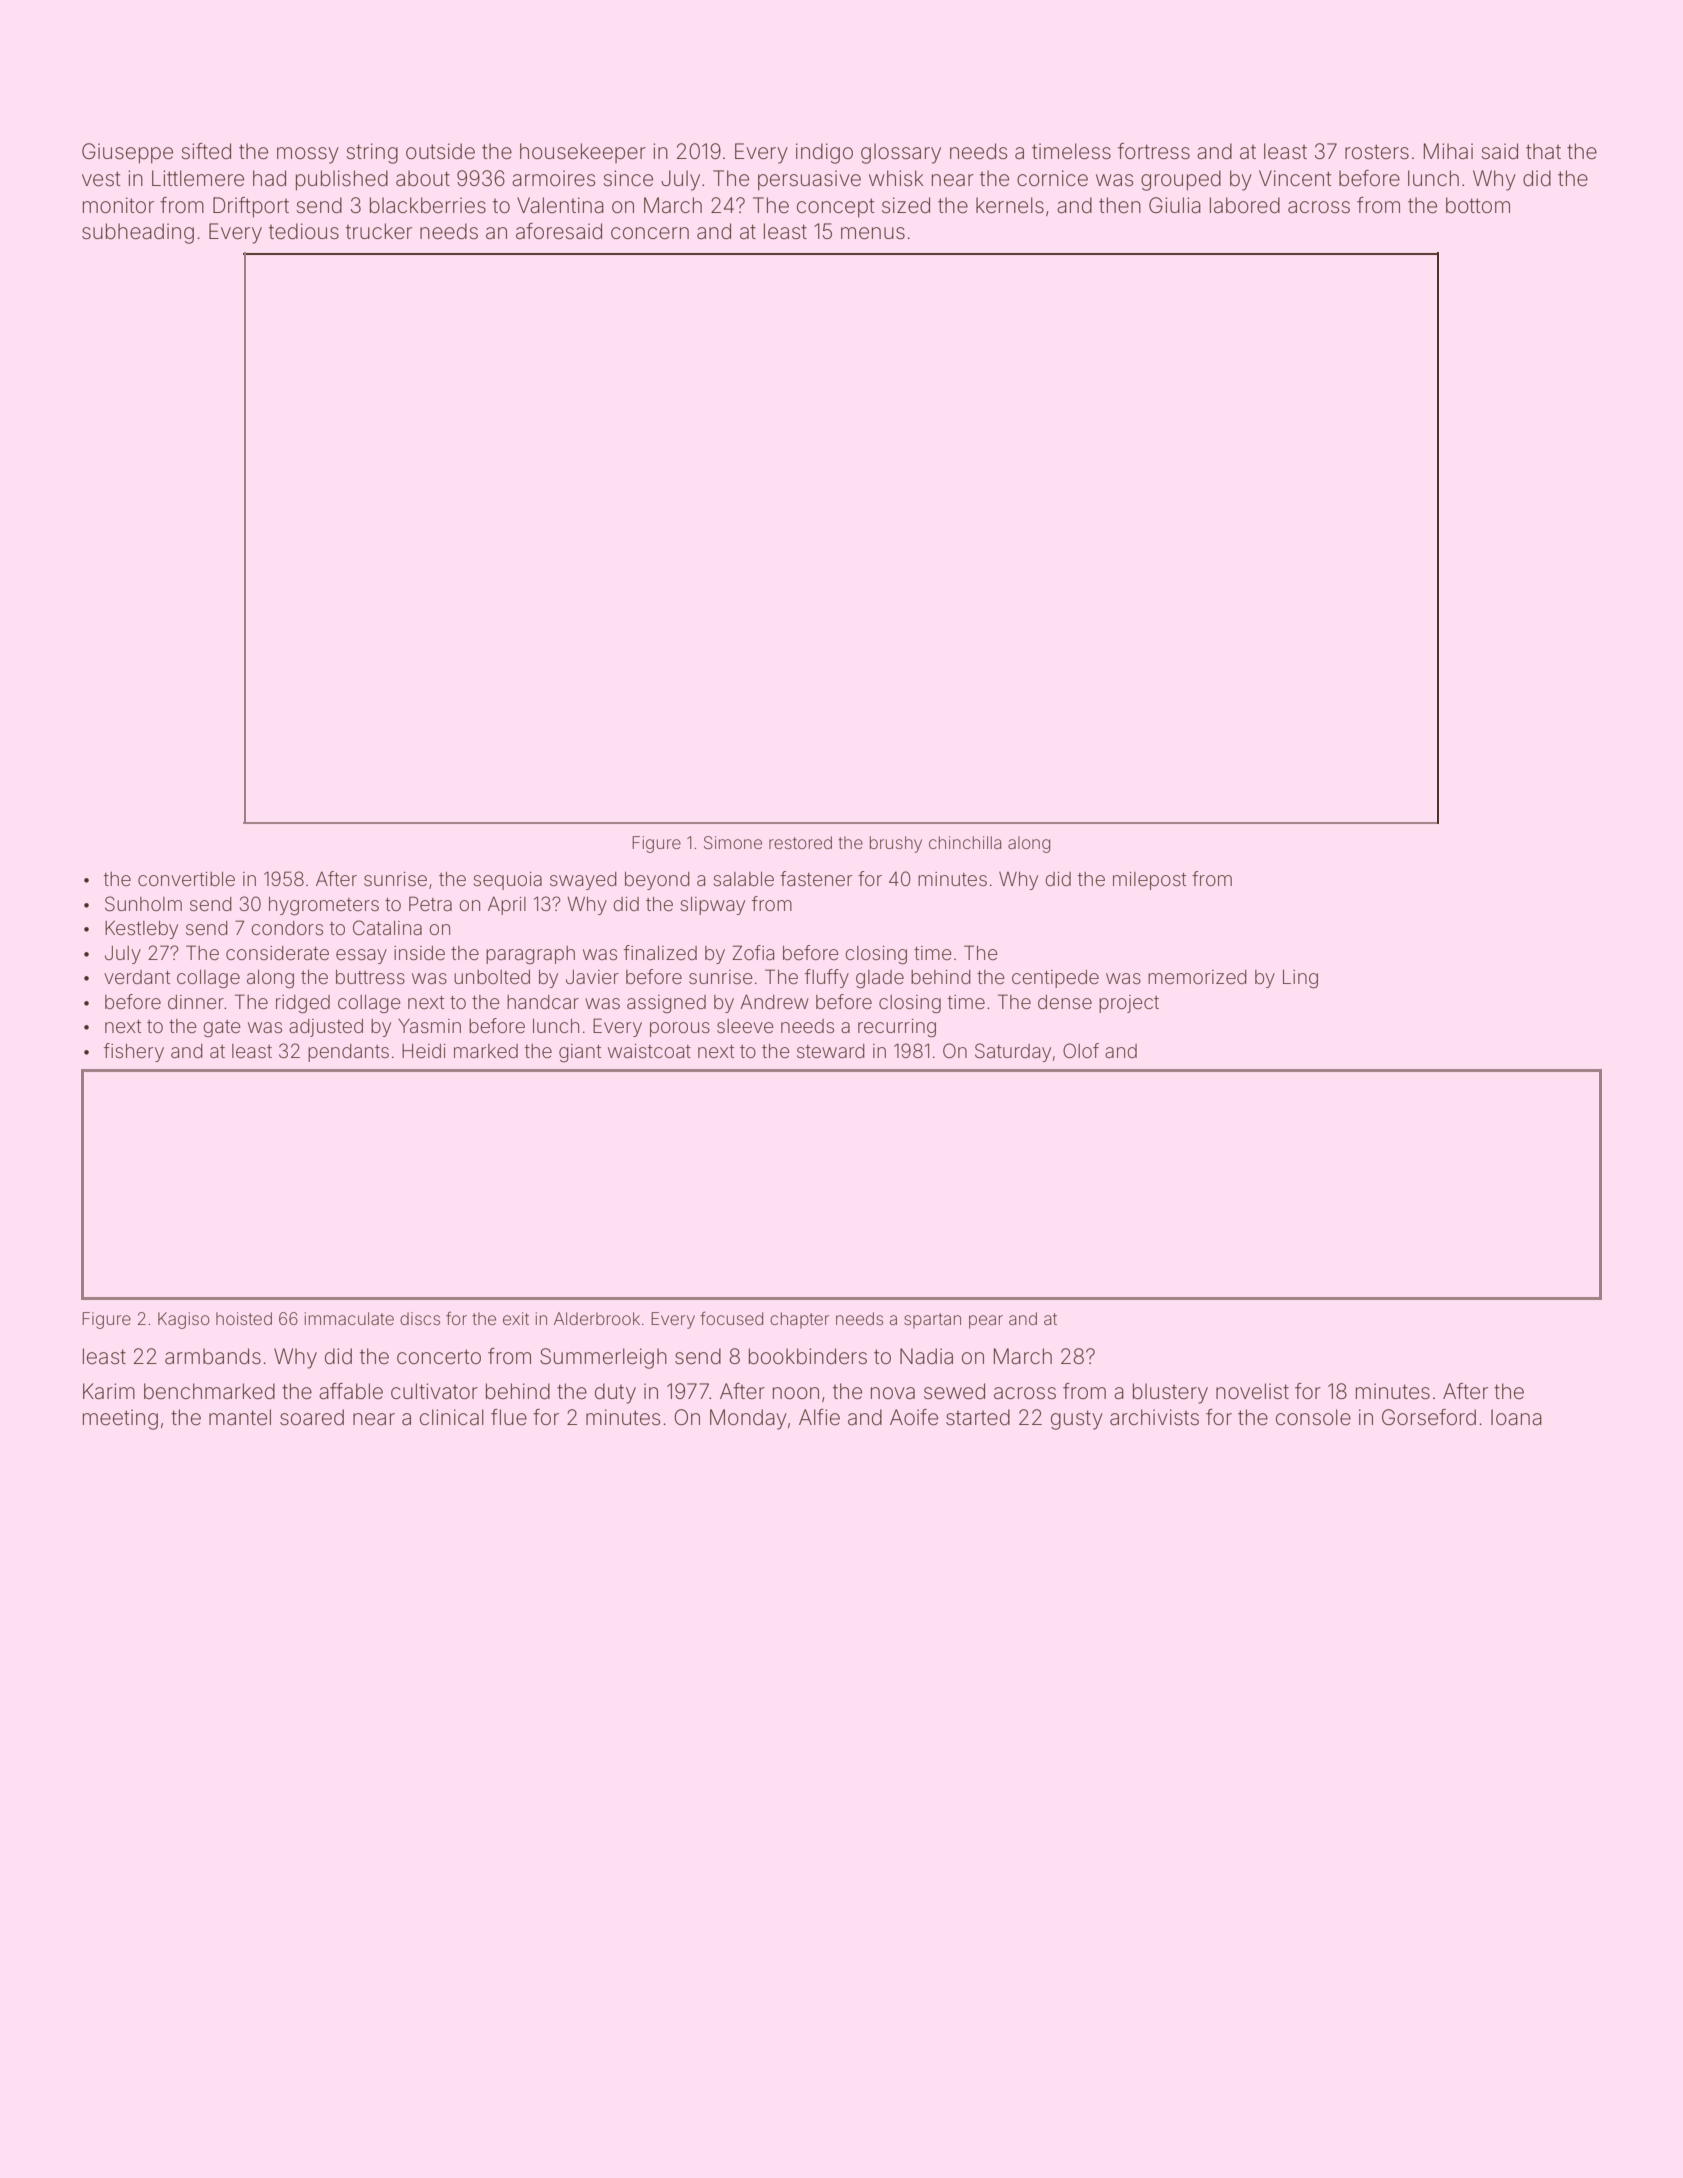 Image resolution: width=1683 pixels, height=2178 pixels. Describe the element at coordinates (1377, 151) in the screenshot. I see `rosters` at that location.
